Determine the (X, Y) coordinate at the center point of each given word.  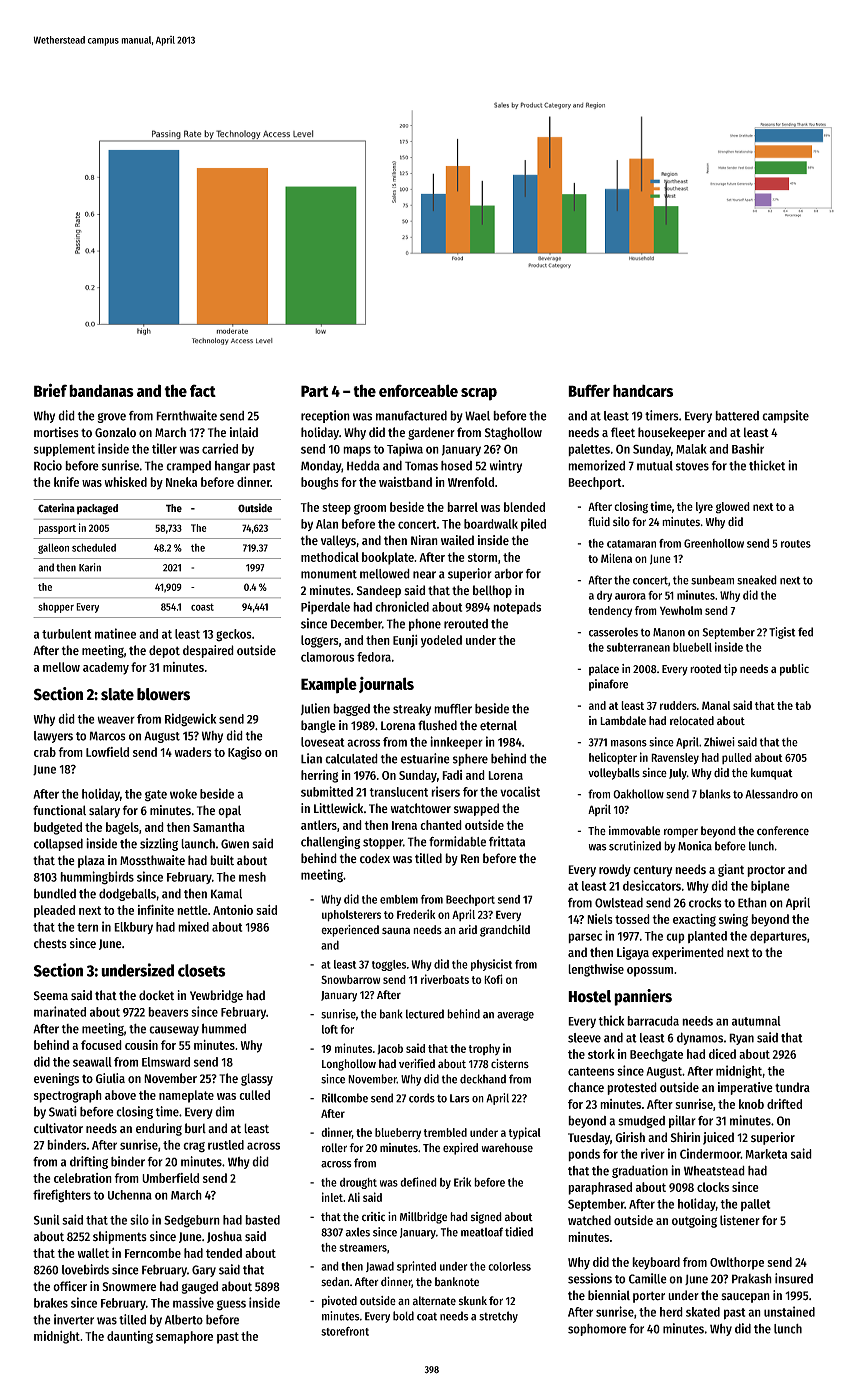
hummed (224, 1028)
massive (193, 1302)
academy (106, 668)
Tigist (782, 633)
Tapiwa (405, 449)
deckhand (483, 1079)
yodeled (441, 641)
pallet (755, 1205)
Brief (50, 390)
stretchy (498, 1317)
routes (796, 544)
